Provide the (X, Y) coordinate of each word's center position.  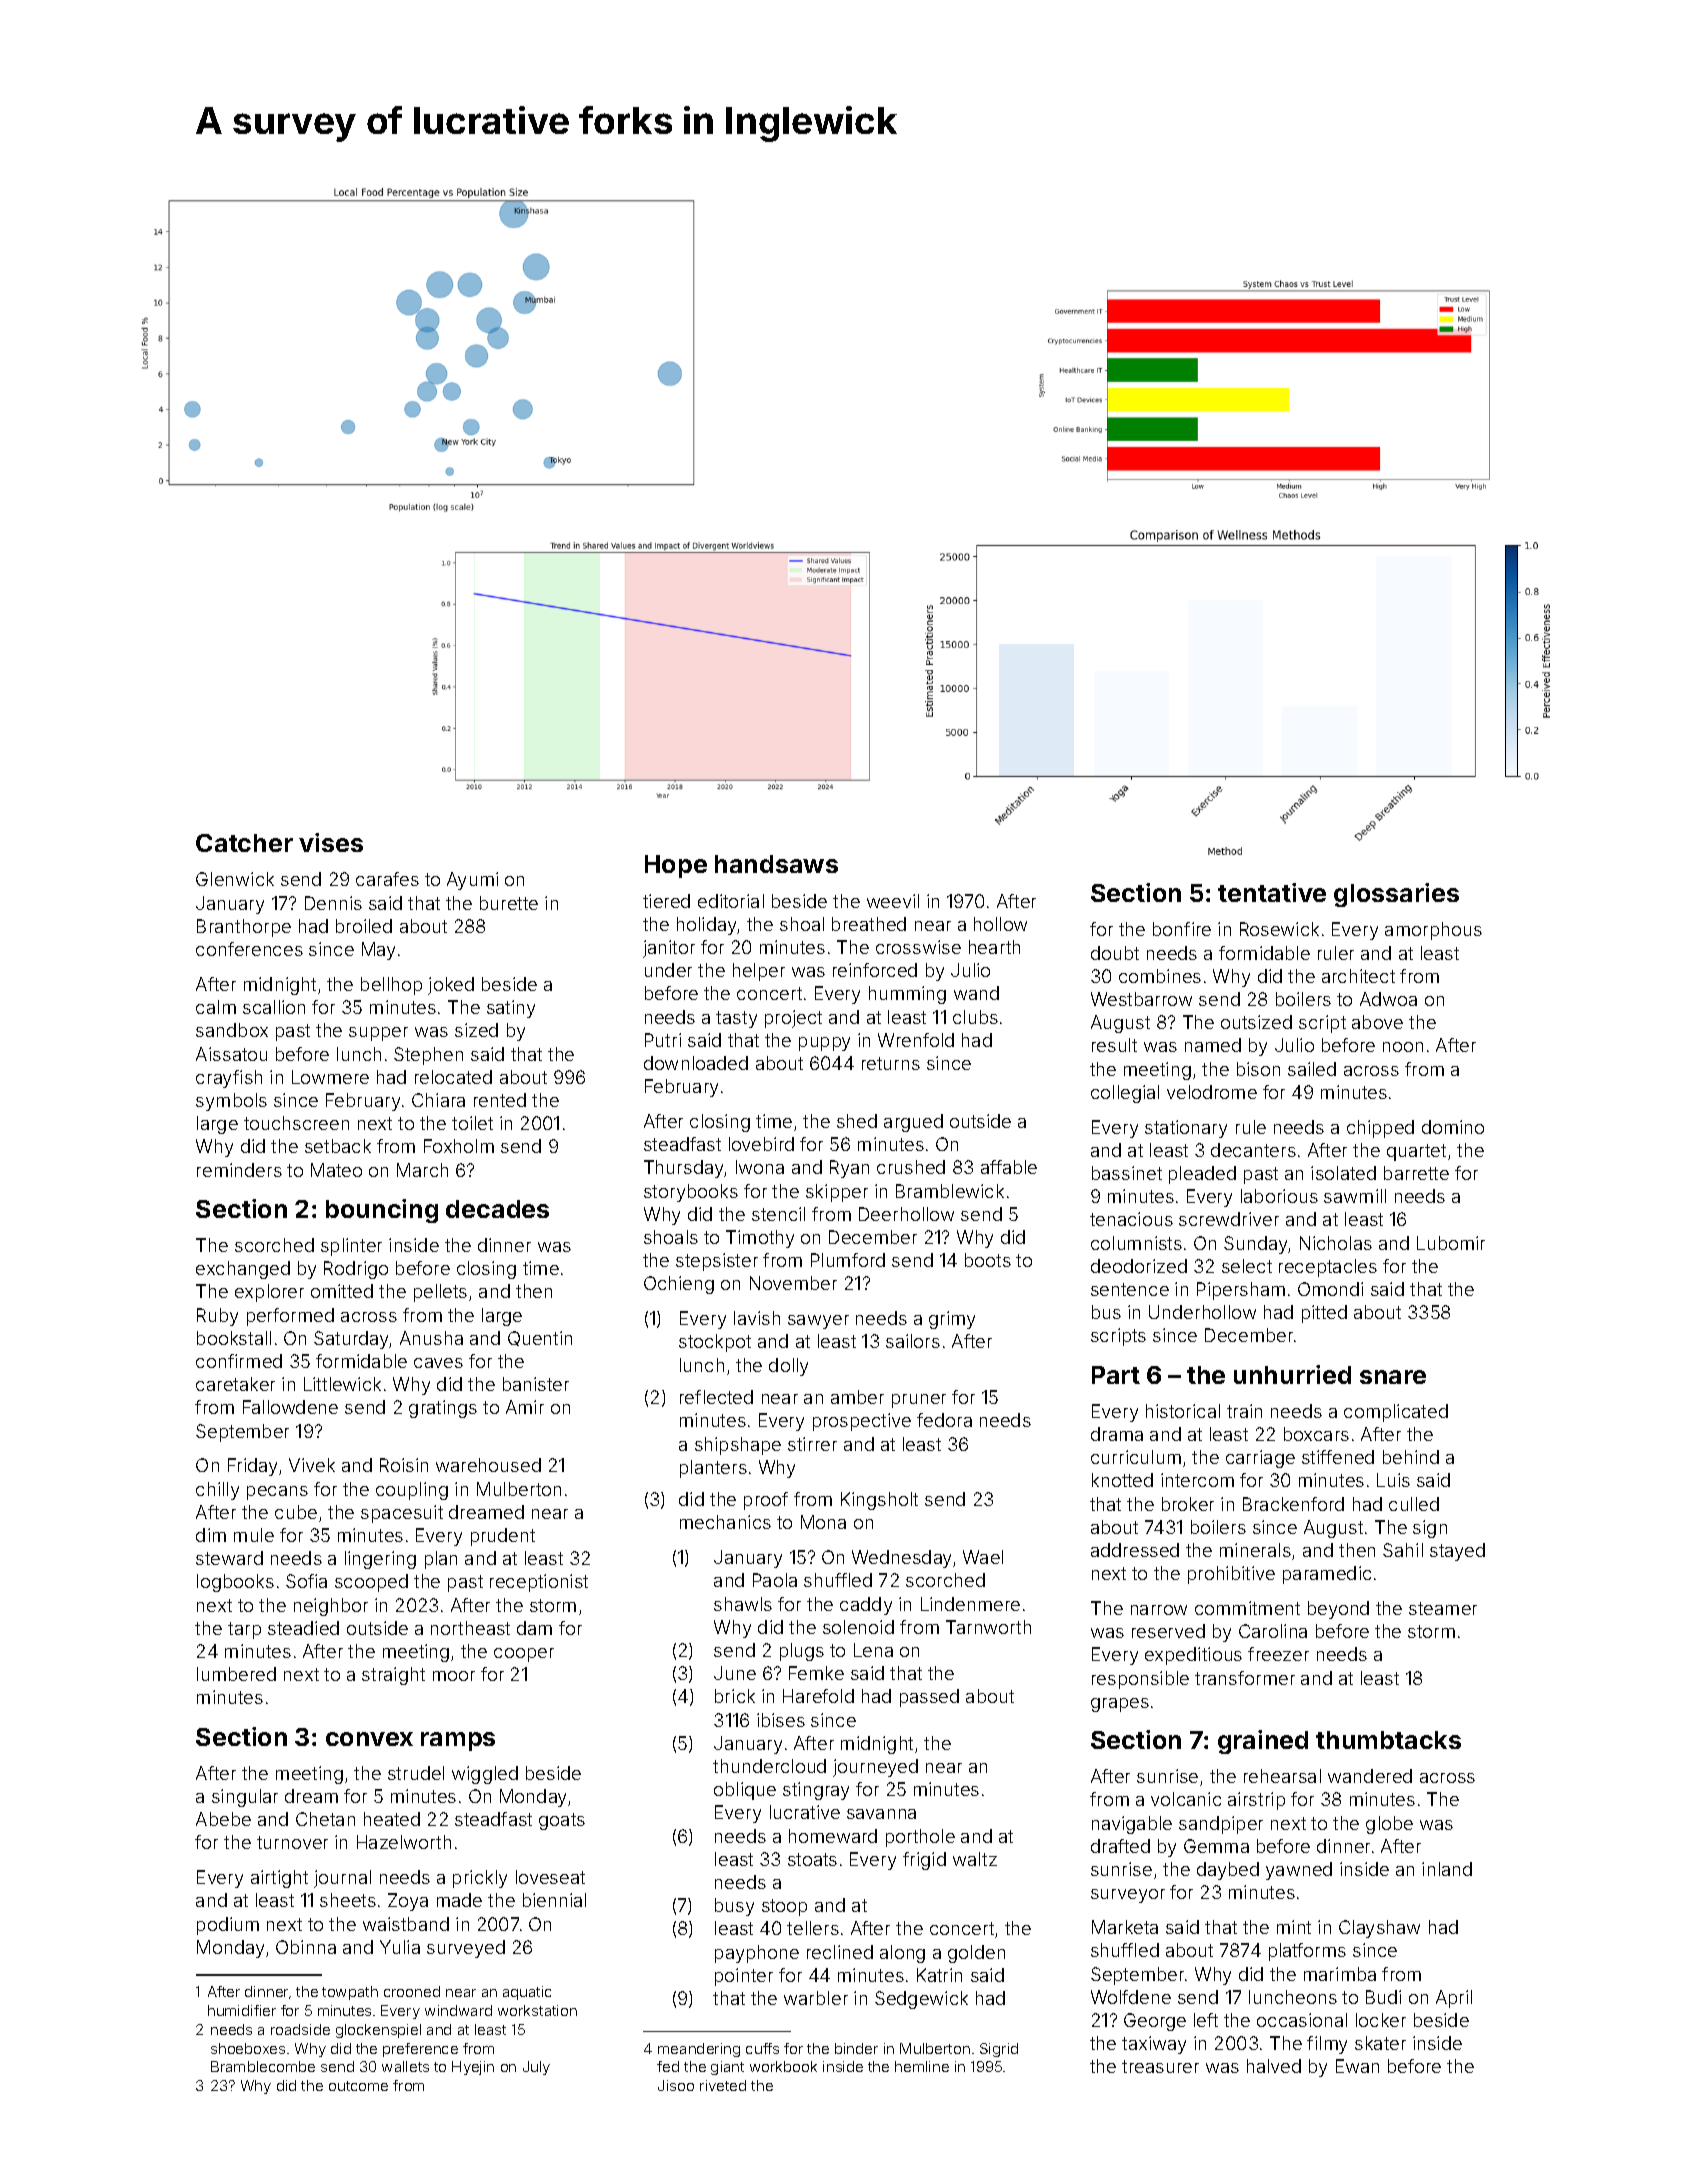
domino (1453, 1127)
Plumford (848, 1260)
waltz (975, 1859)
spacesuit (402, 1514)
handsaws (776, 864)
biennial (554, 1900)
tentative (1272, 892)
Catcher (244, 843)
